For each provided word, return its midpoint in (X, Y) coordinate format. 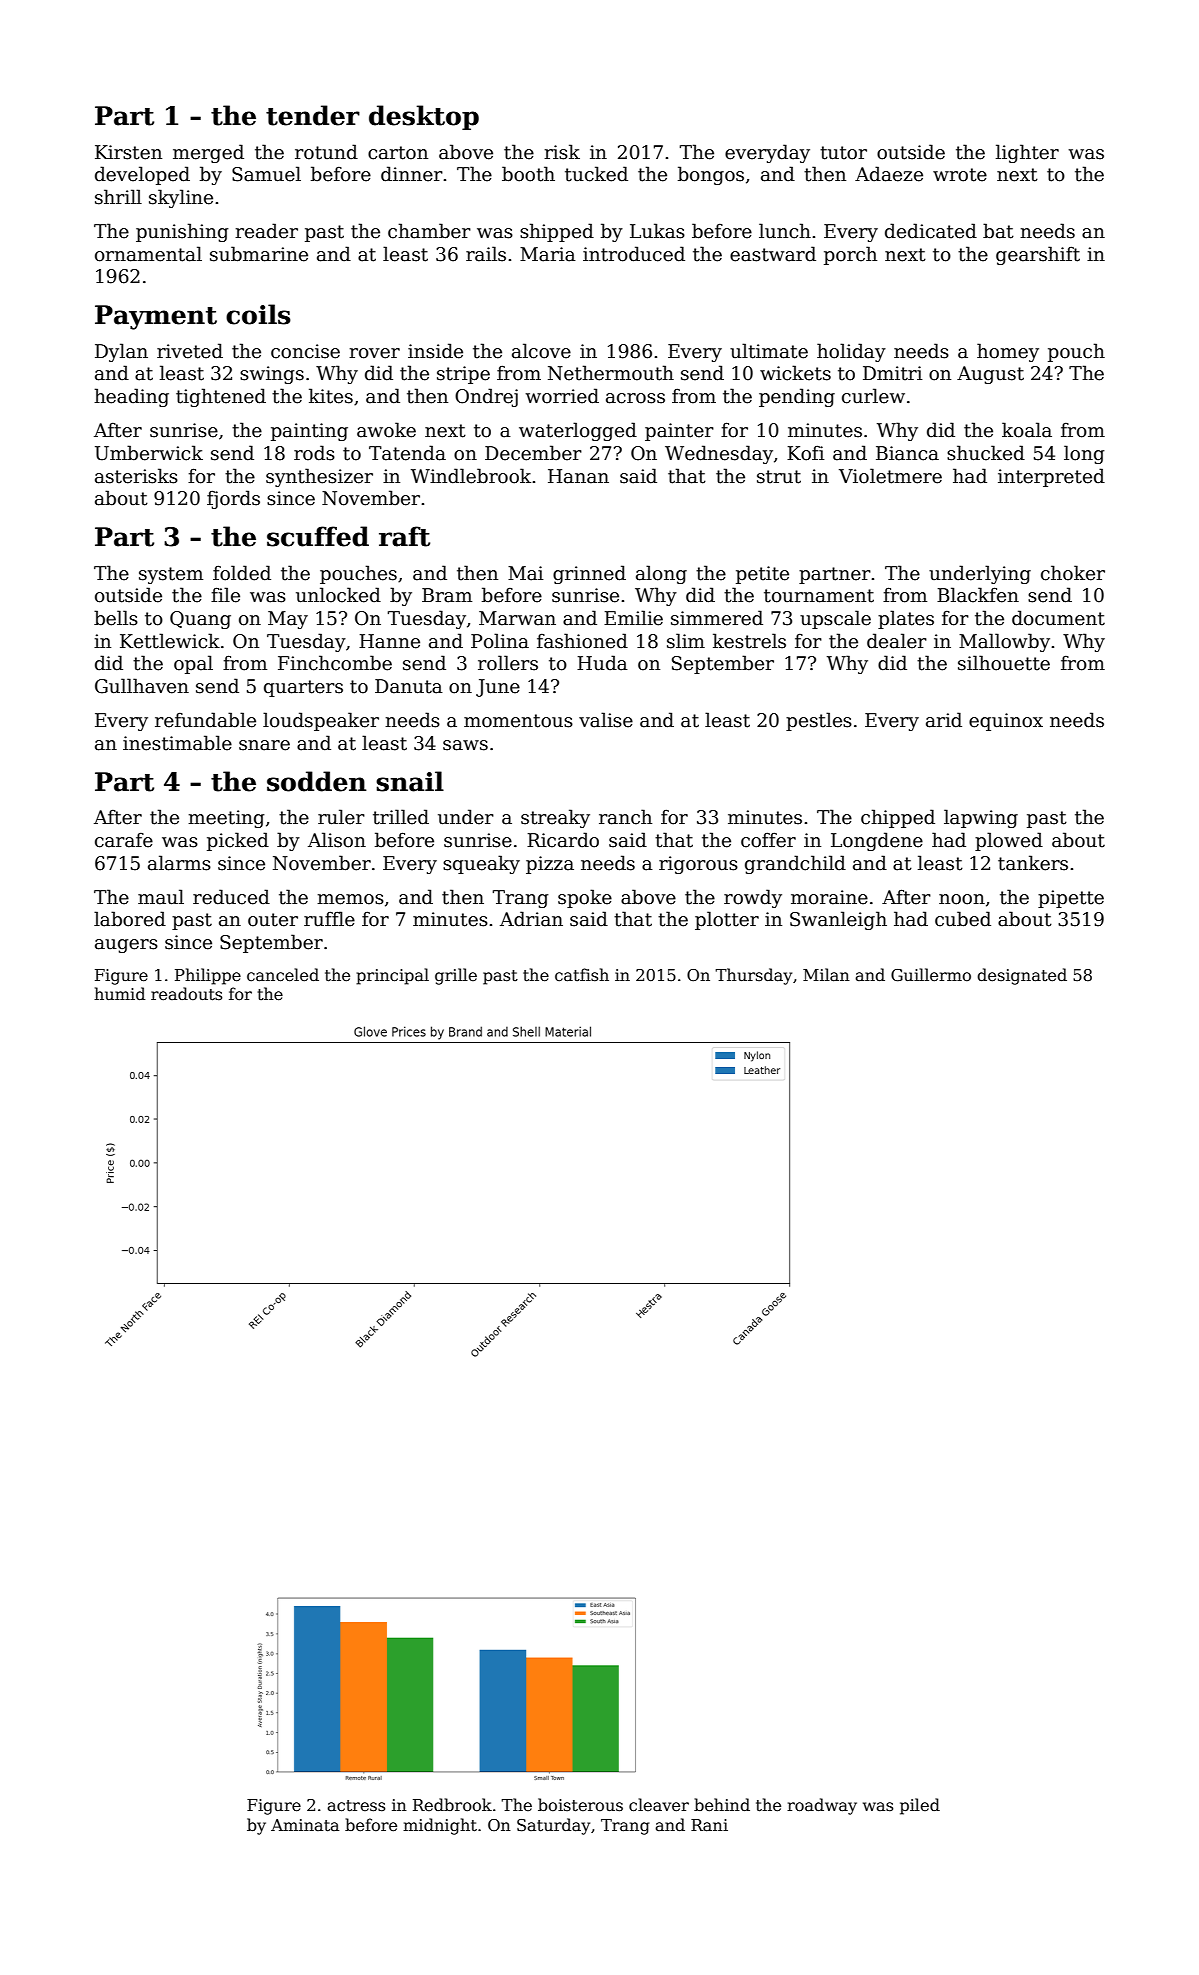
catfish (582, 974)
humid (119, 993)
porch (850, 255)
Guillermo (931, 975)
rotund (326, 152)
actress (356, 1806)
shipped (557, 232)
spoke (585, 898)
